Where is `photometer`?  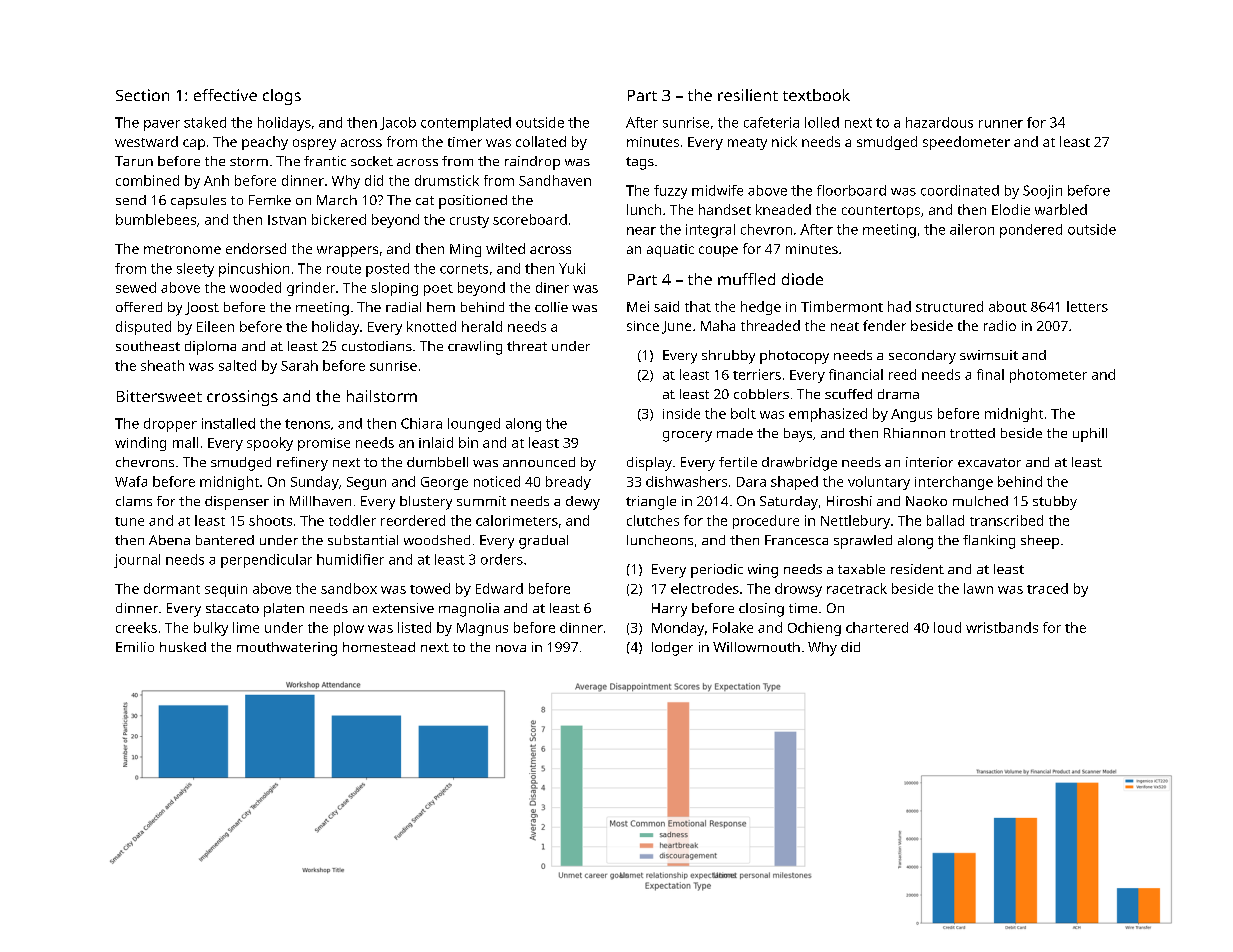
photometer is located at coordinates (1048, 376).
